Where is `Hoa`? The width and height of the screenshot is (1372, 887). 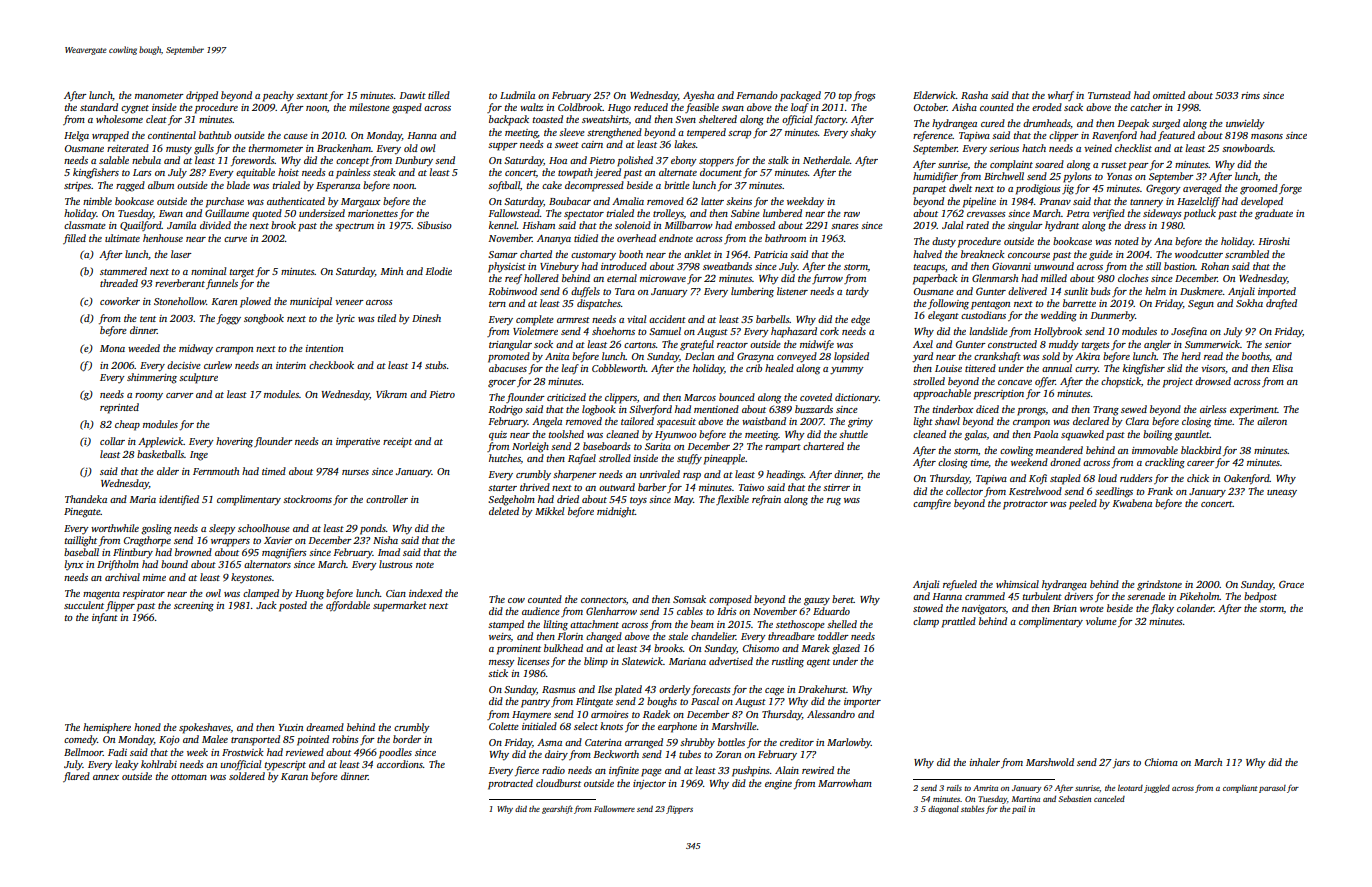
Hoa is located at coordinates (558, 160).
